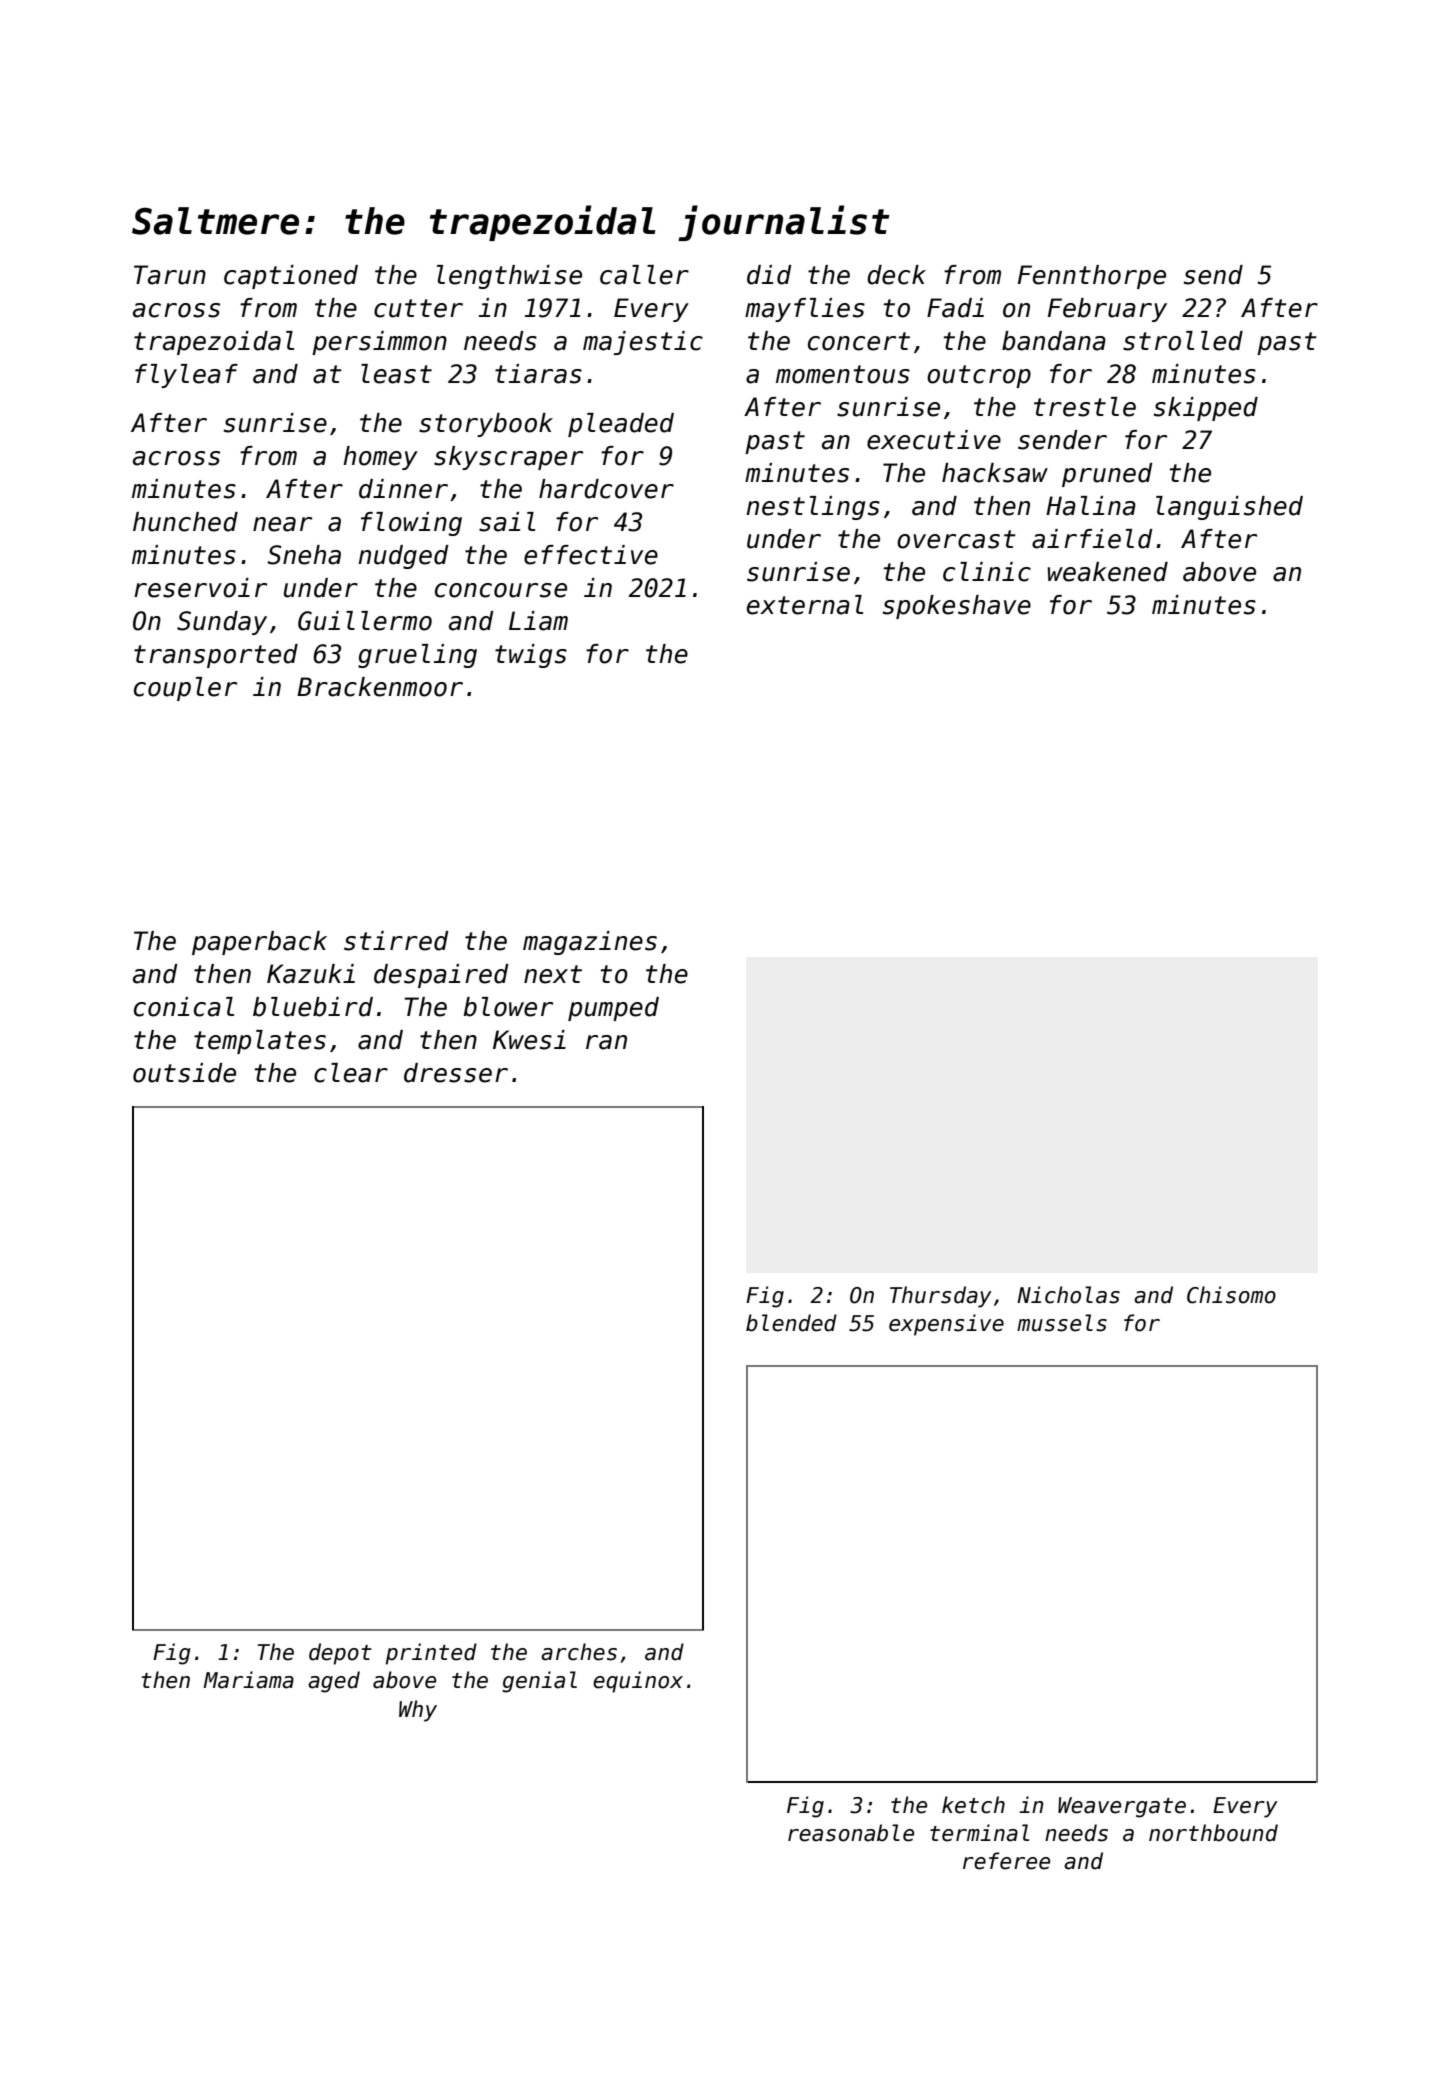  What do you see at coordinates (1206, 409) in the image?
I see `skipped` at bounding box center [1206, 409].
